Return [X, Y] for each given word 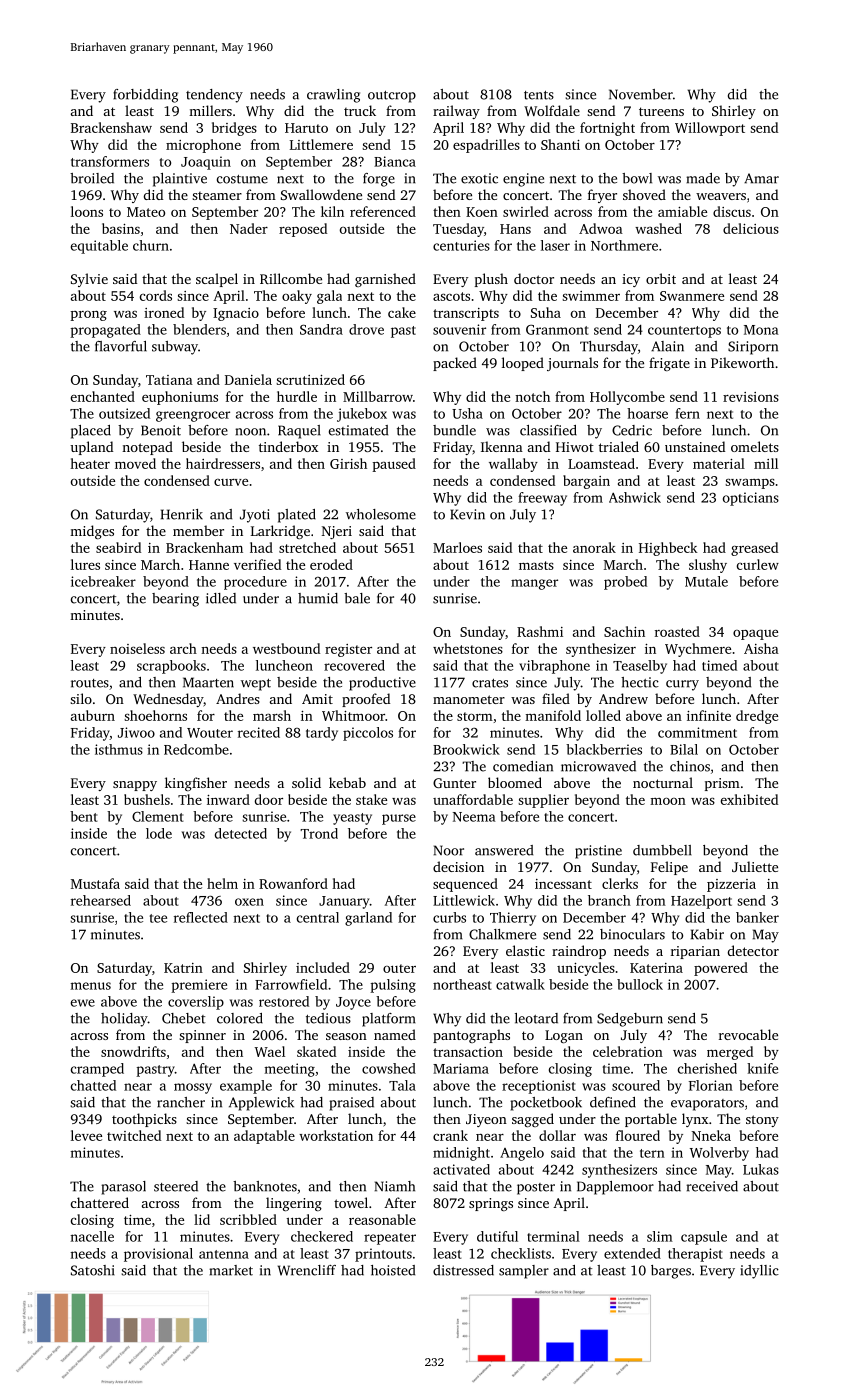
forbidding [145, 96]
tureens [661, 111]
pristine [598, 852]
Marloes [457, 547]
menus [91, 986]
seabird [118, 547]
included [323, 967]
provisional [158, 1255]
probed [625, 583]
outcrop [392, 97]
